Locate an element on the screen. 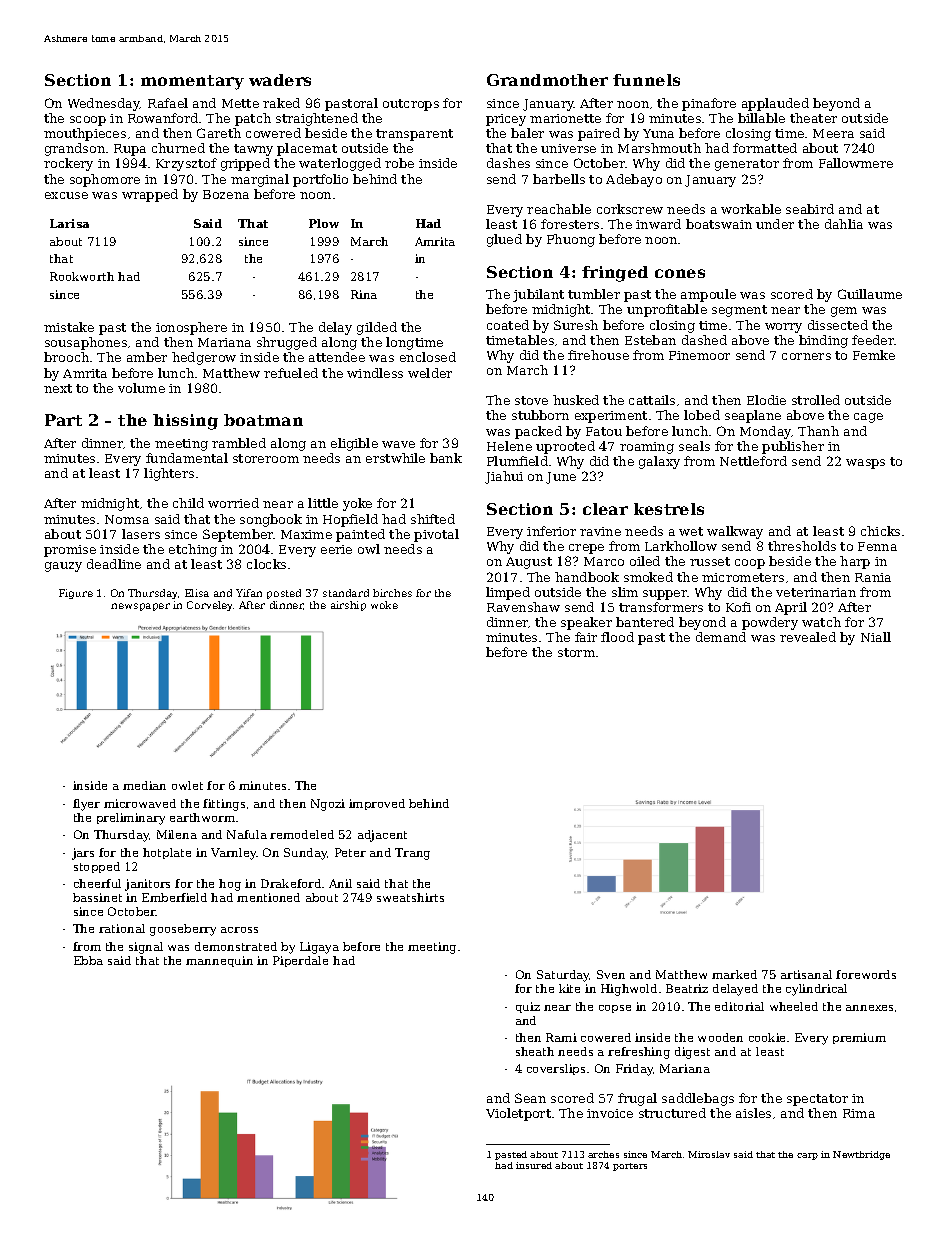 Image resolution: width=952 pixels, height=1233 pixels. walkway is located at coordinates (735, 532).
